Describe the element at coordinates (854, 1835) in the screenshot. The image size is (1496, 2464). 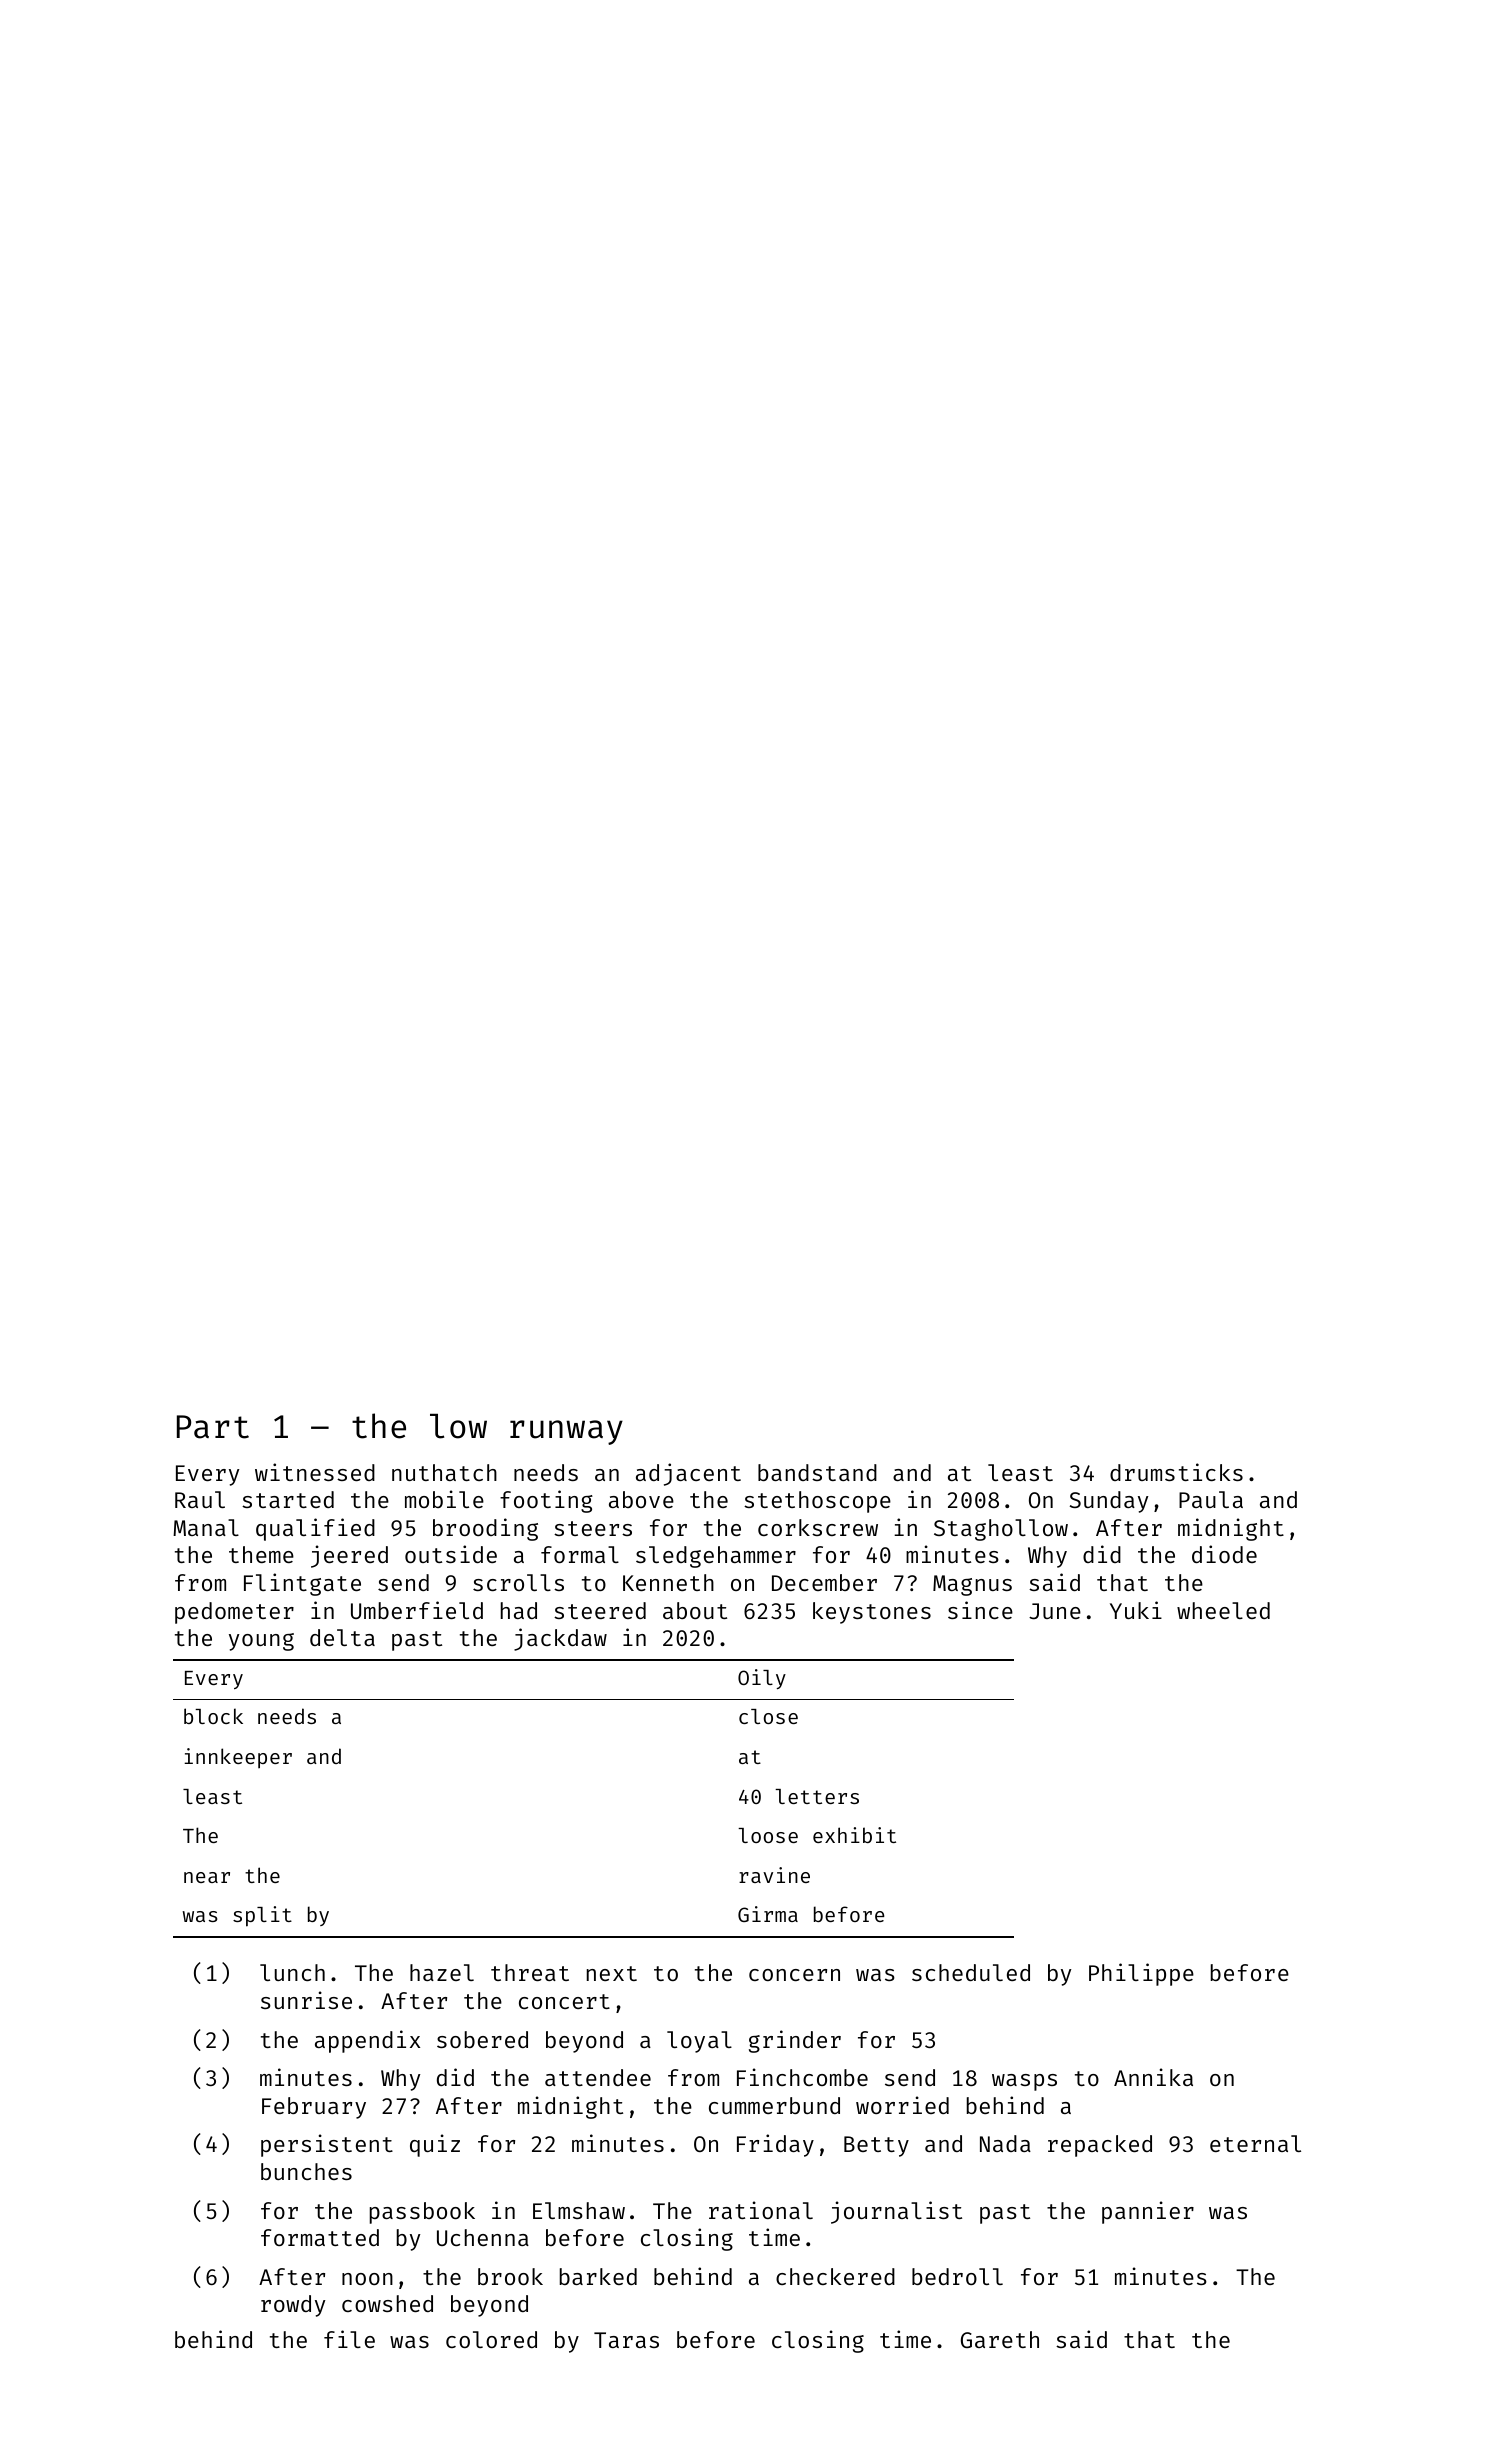
I see `exhibit` at that location.
